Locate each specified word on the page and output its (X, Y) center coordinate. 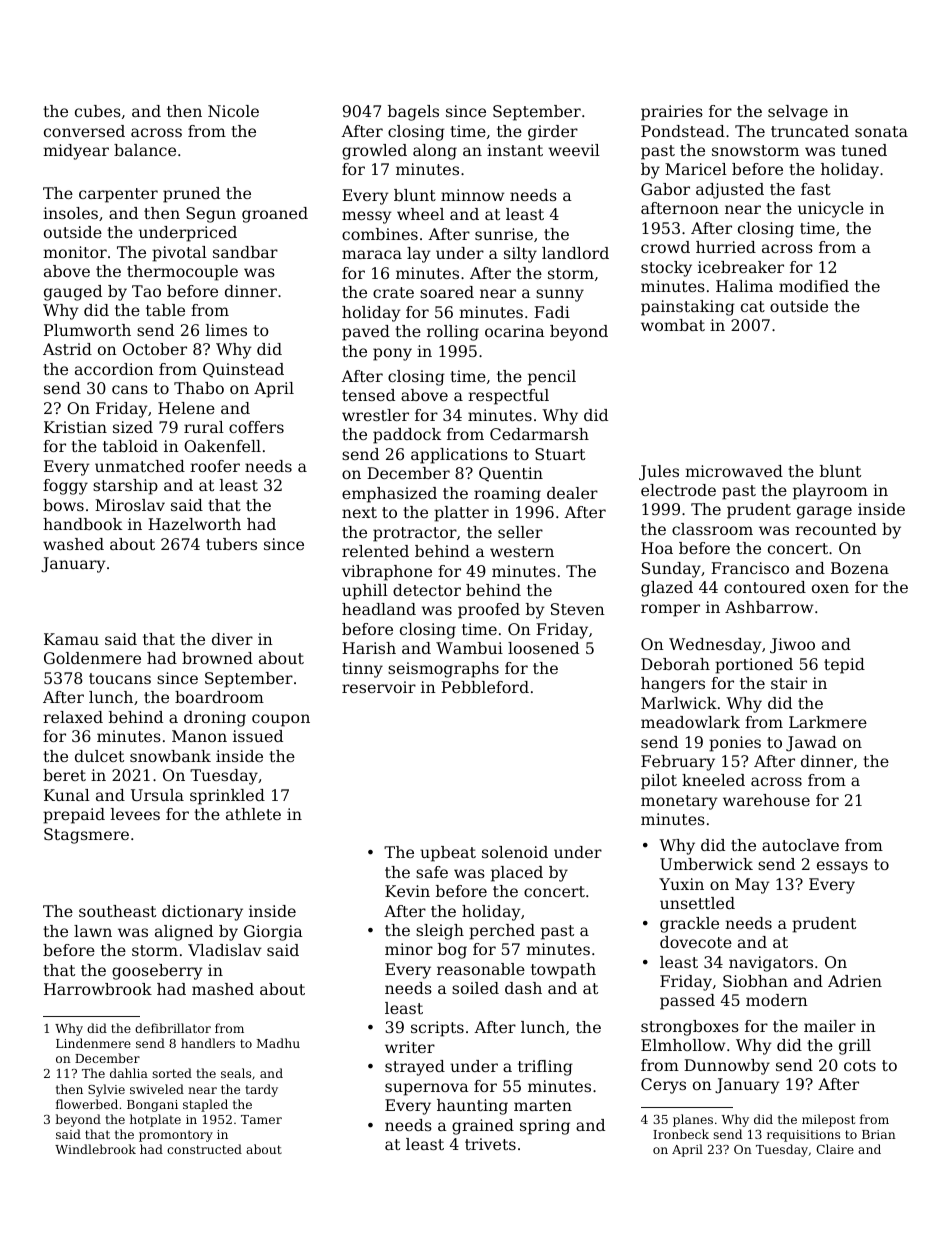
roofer (215, 466)
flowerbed (87, 1104)
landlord (575, 253)
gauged (73, 293)
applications (459, 456)
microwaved (734, 471)
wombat (673, 325)
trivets (490, 1144)
